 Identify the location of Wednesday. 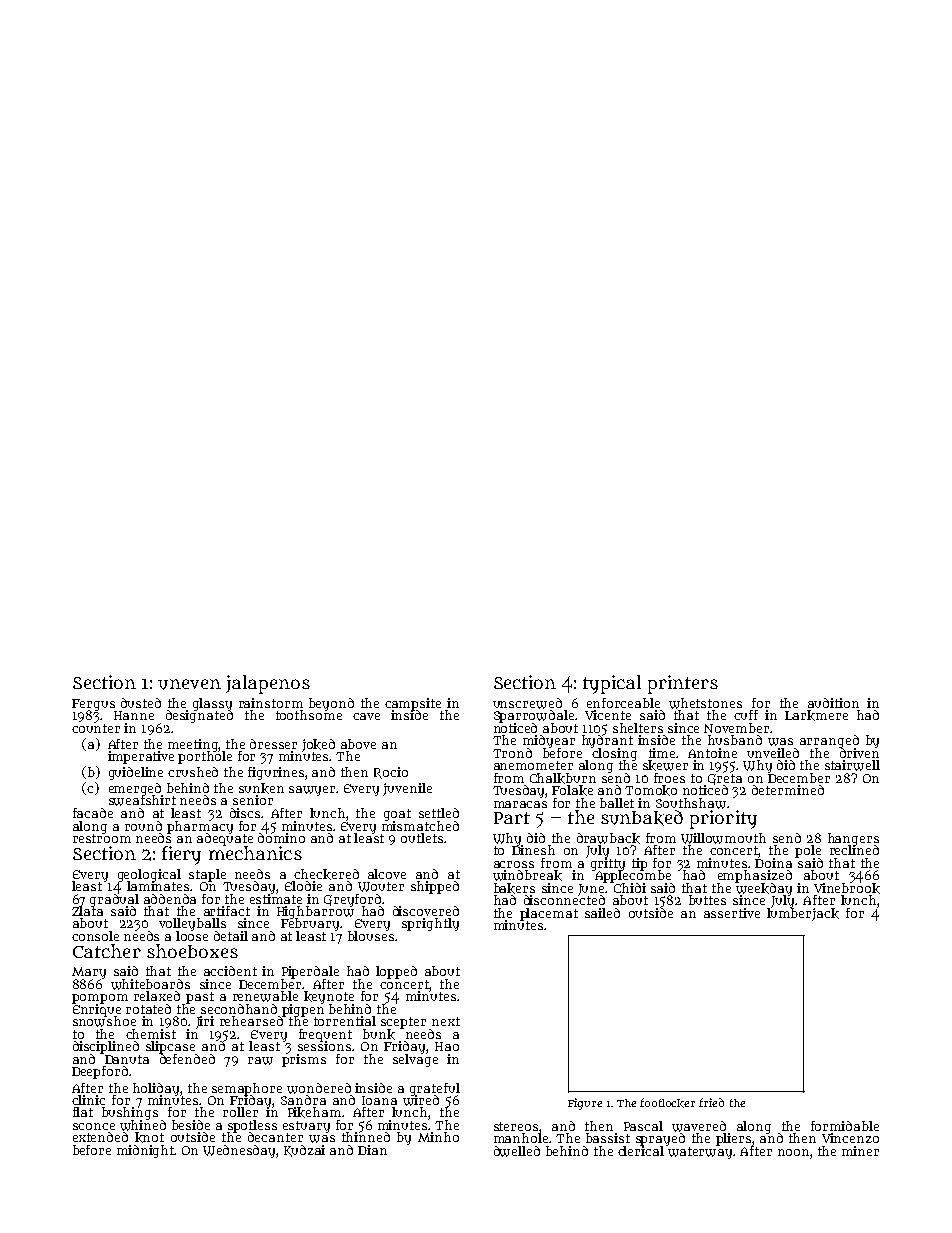
(240, 1151).
